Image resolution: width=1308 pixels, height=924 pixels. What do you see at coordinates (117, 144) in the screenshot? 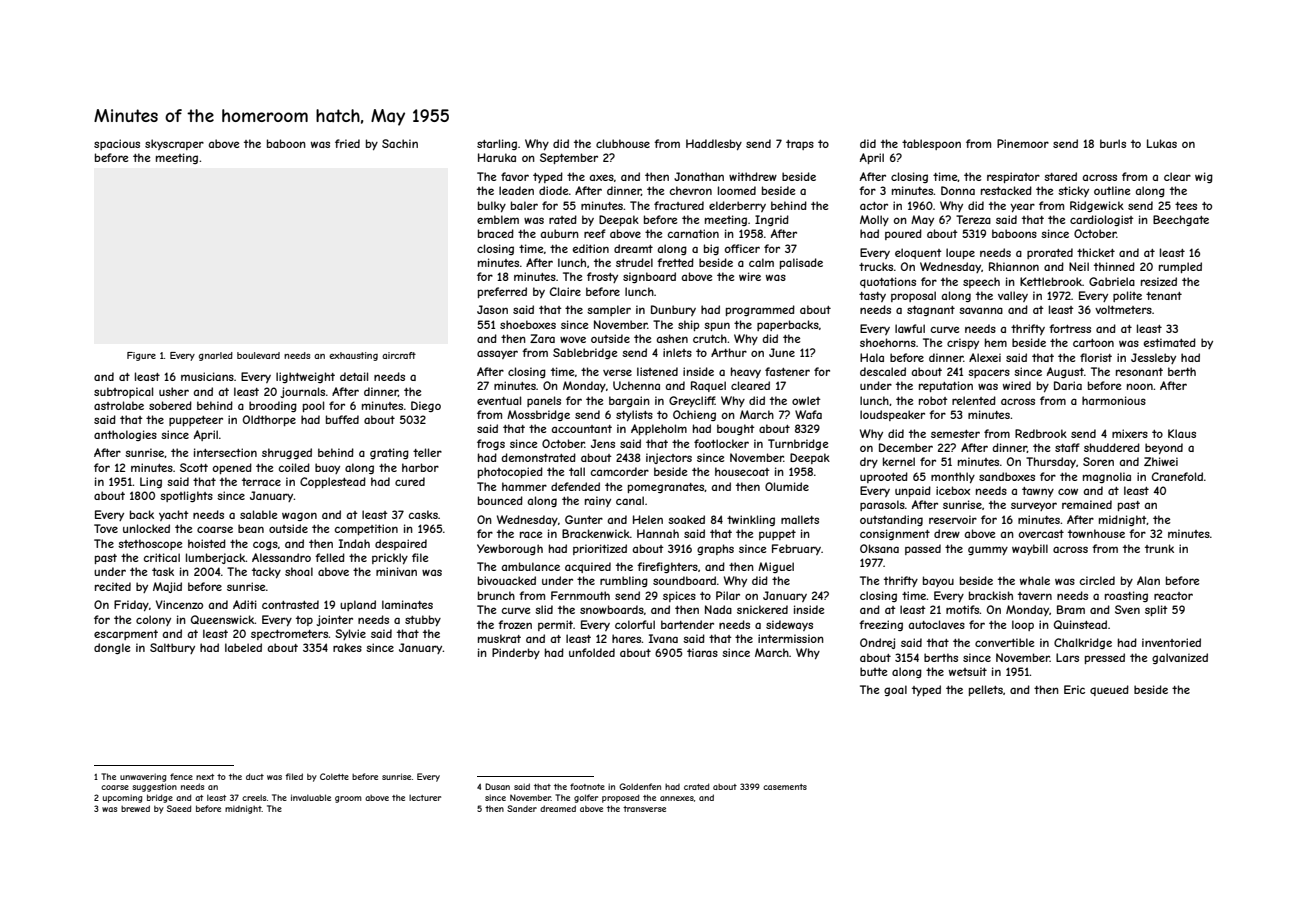
I see `spacious` at bounding box center [117, 144].
